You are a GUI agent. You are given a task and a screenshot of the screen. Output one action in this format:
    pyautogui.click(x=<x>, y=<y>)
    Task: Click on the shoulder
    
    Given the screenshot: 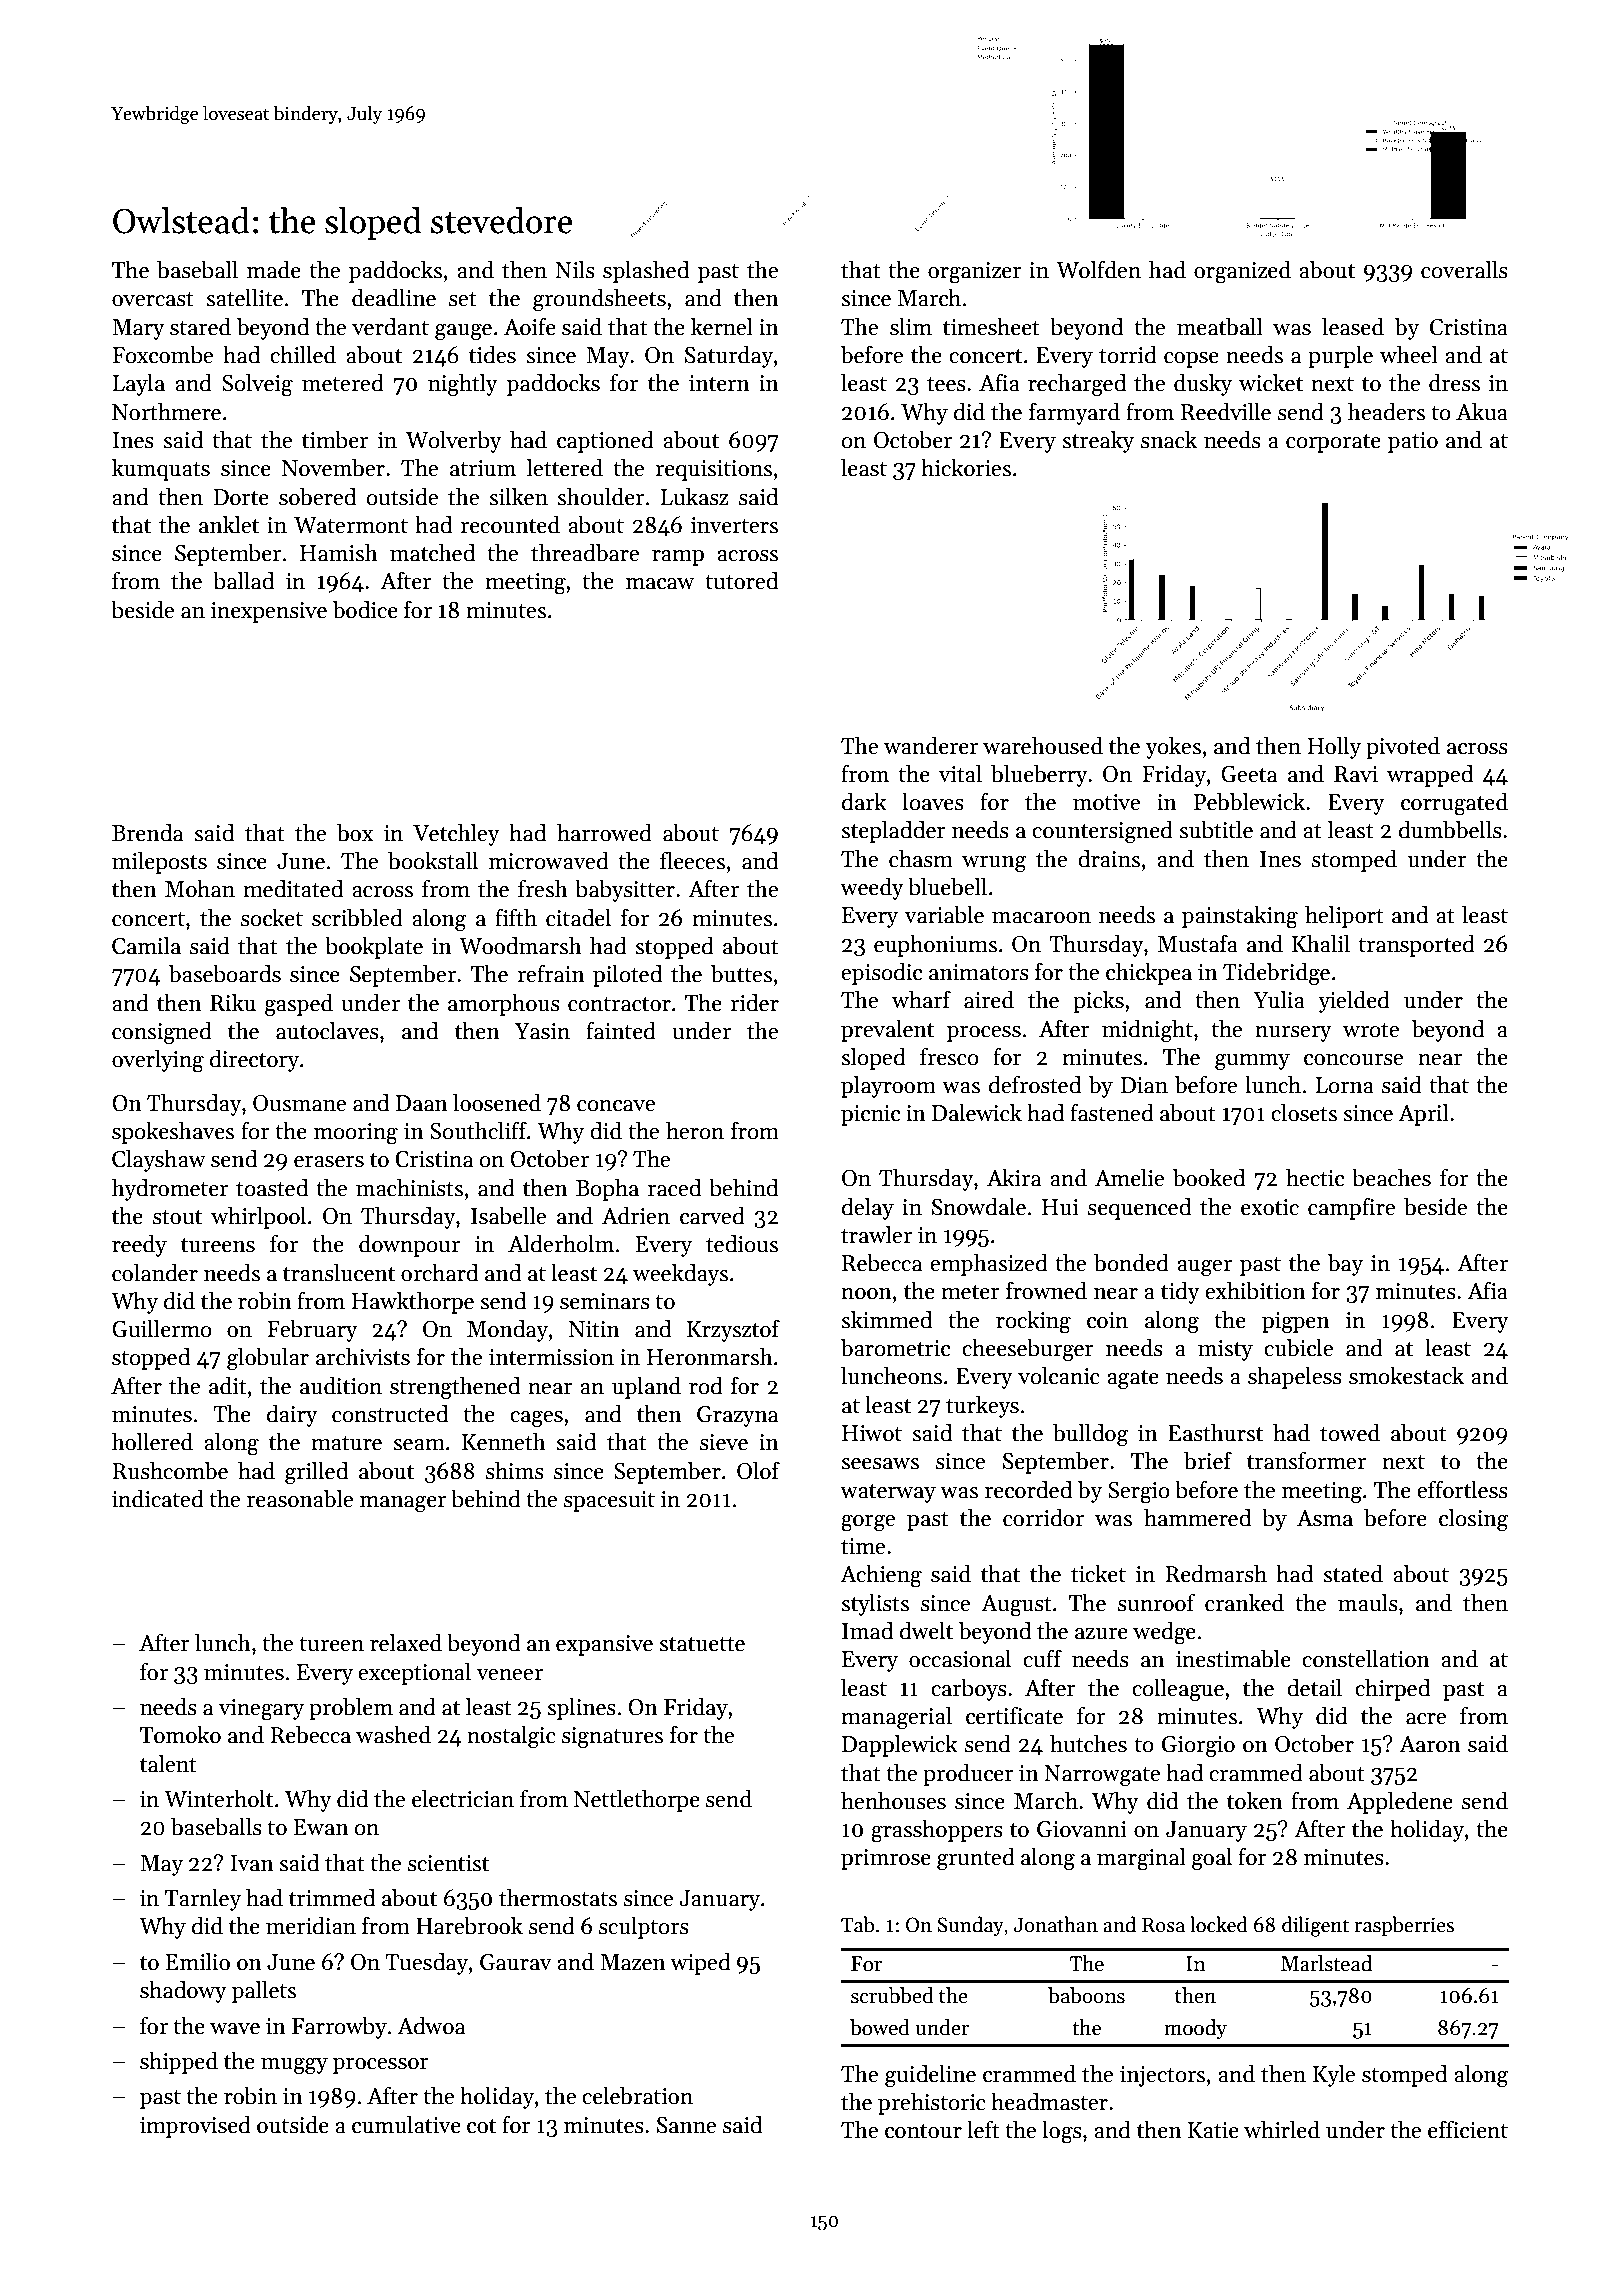 What is the action you would take?
    pyautogui.click(x=600, y=497)
